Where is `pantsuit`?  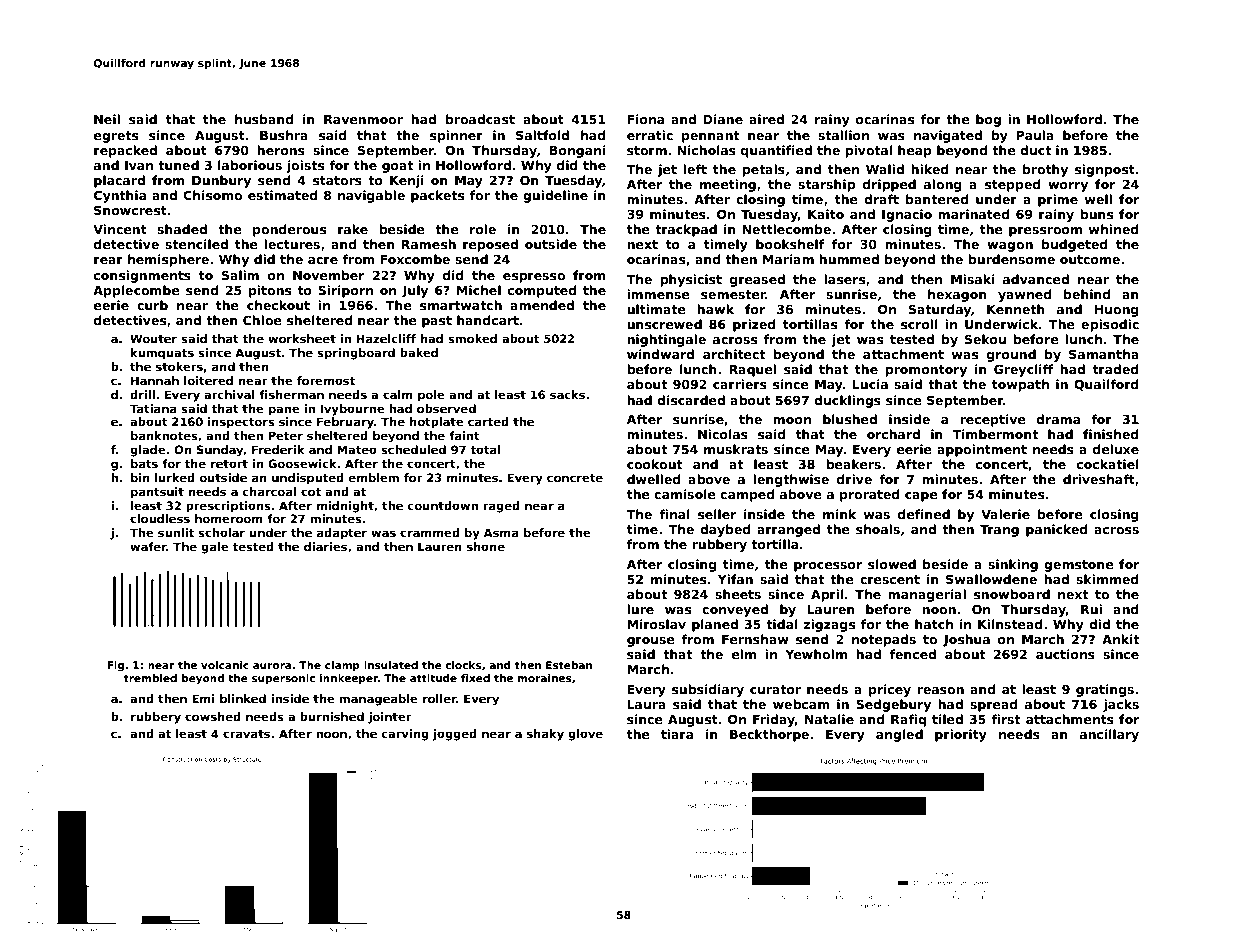 pantsuit is located at coordinates (157, 493).
